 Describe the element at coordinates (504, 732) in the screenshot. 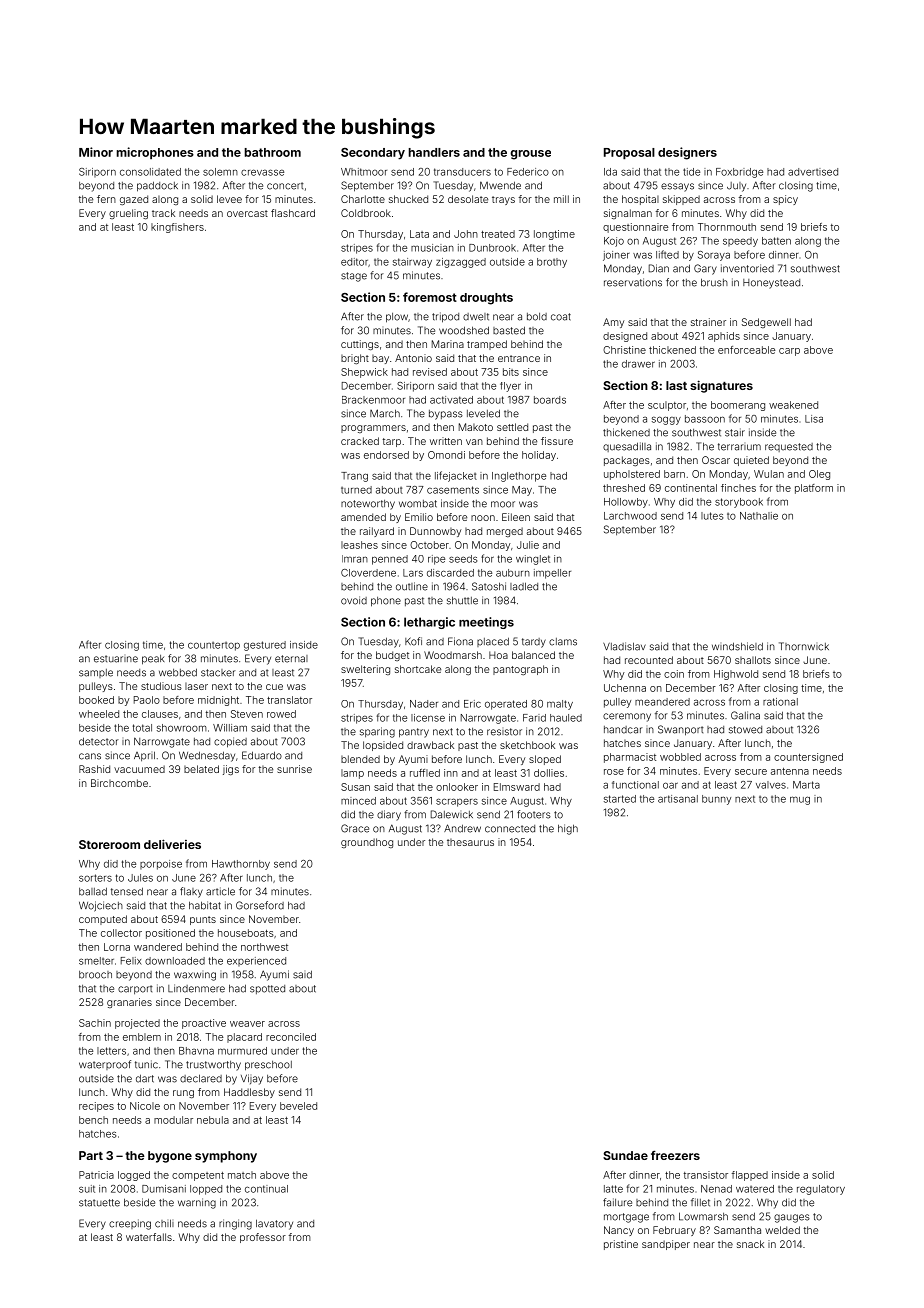

I see `resistor` at that location.
